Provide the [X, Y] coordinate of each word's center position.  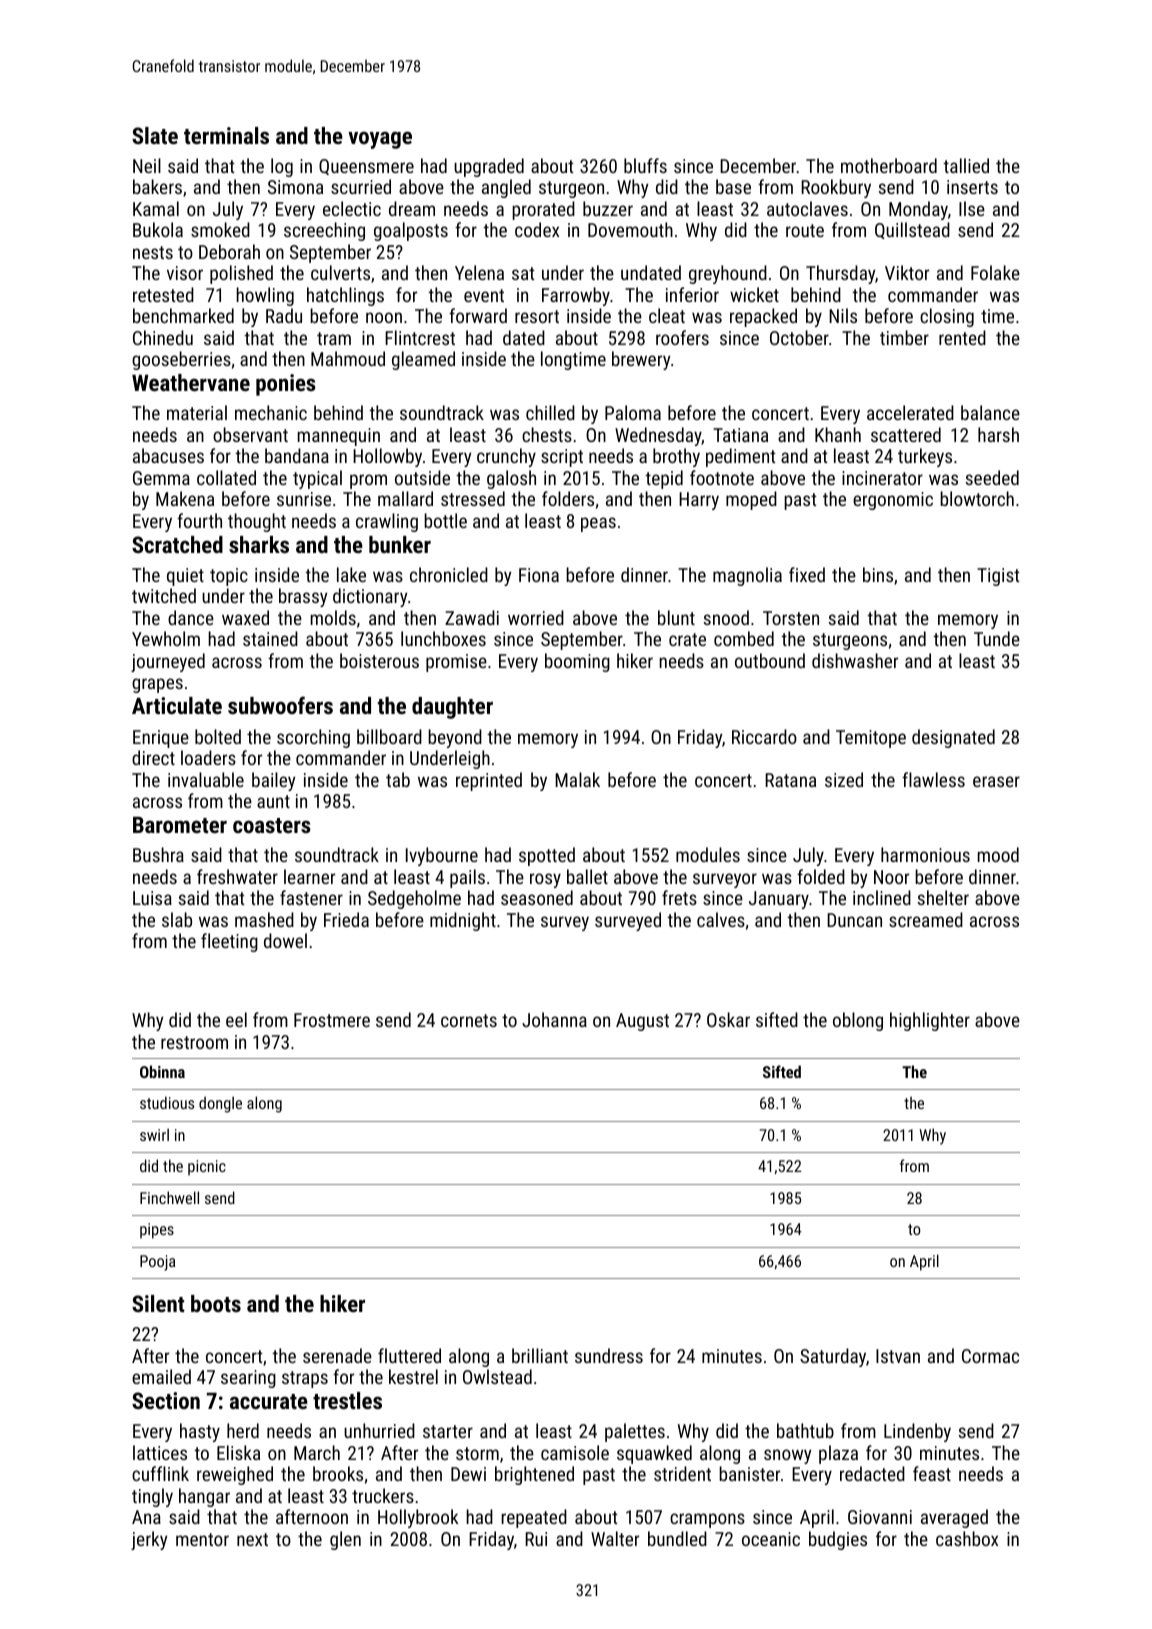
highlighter [930, 1021]
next [252, 1539]
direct [153, 757]
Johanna [554, 1019]
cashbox [967, 1538]
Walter [615, 1538]
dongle [220, 1104]
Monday [918, 210]
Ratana [790, 780]
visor [185, 273]
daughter [452, 708]
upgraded [489, 167]
